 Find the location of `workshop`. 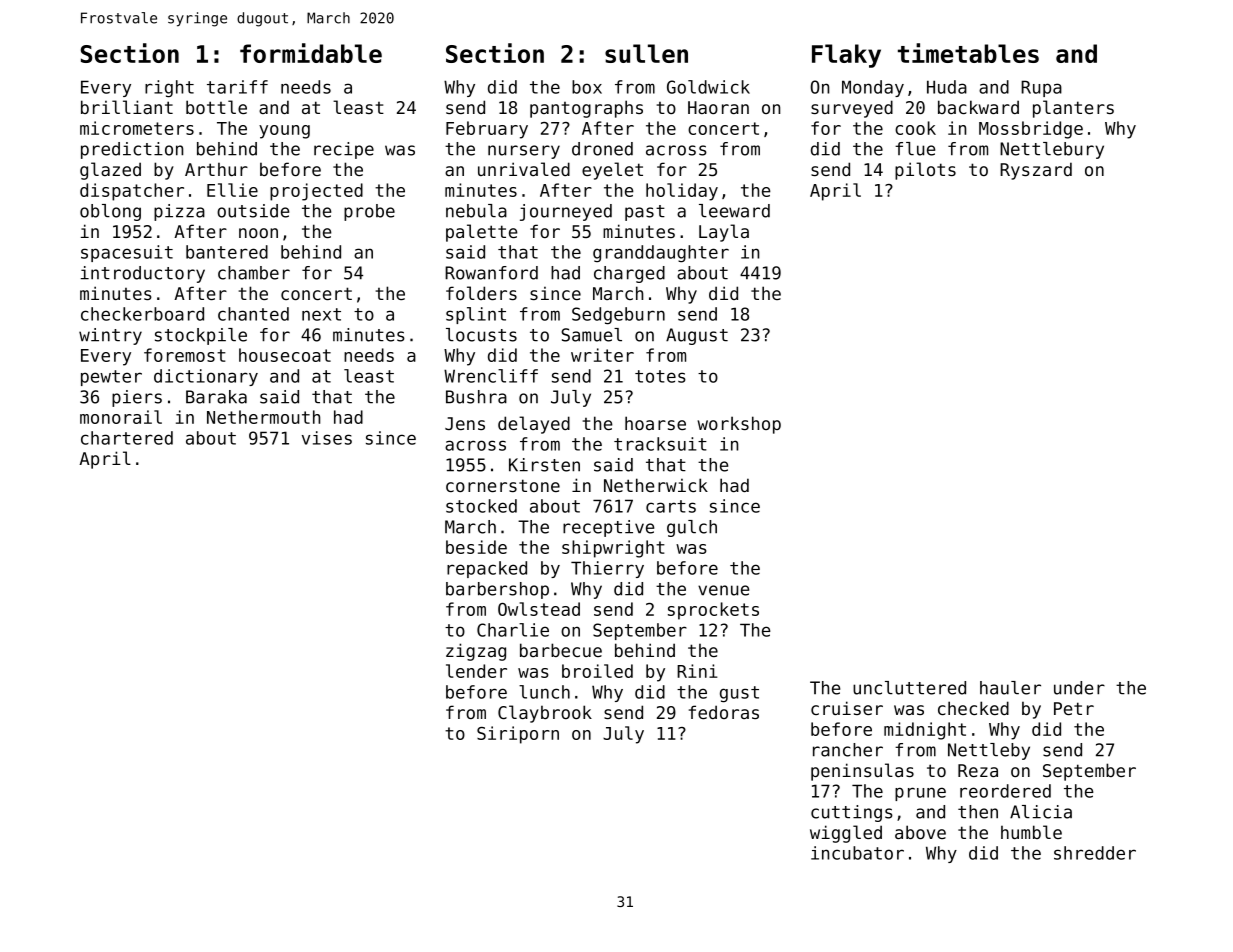

workshop is located at coordinates (739, 425).
